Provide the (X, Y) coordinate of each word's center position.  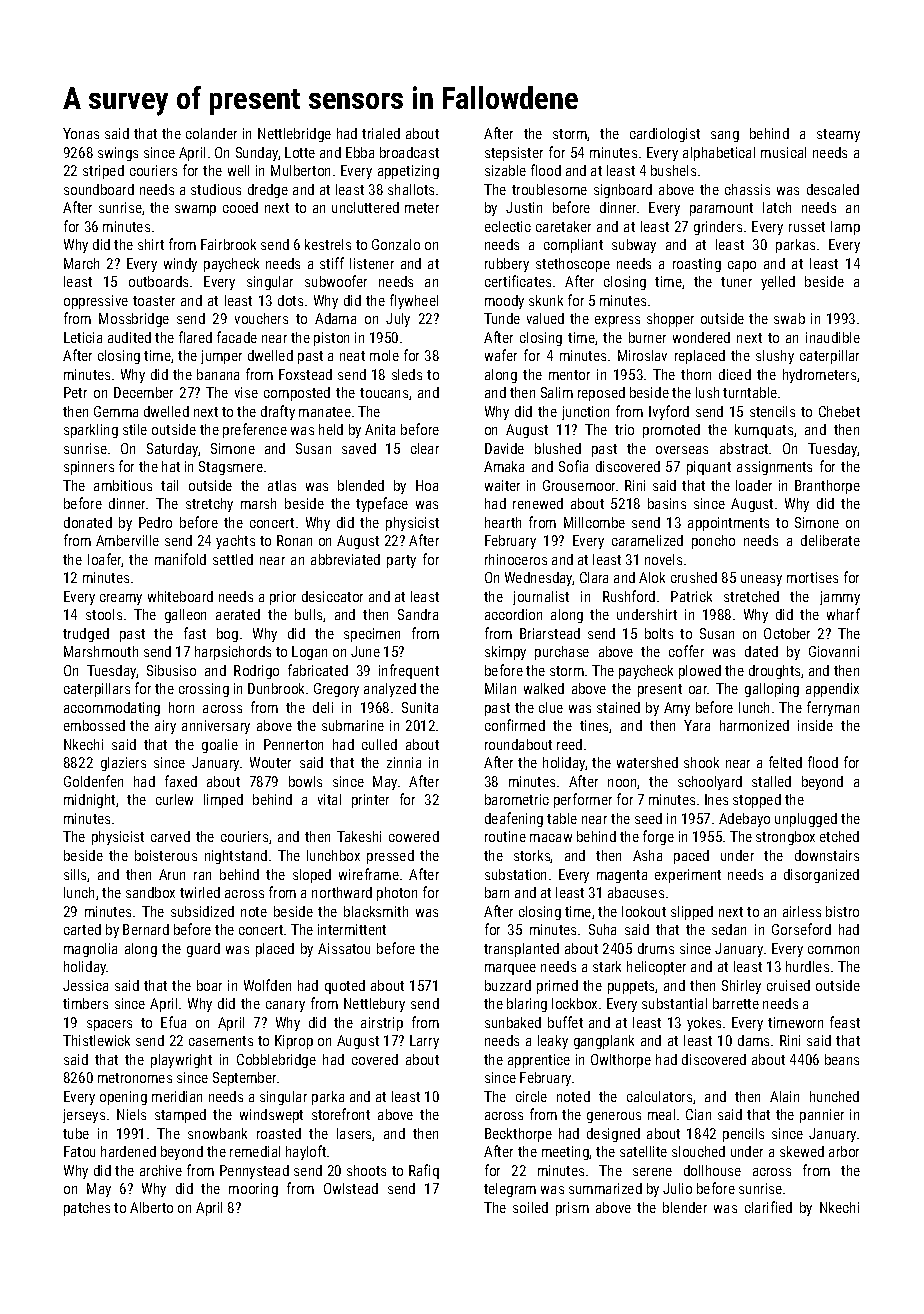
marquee (510, 969)
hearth (503, 522)
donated (88, 522)
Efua (173, 1022)
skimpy (505, 653)
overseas (682, 450)
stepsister (514, 154)
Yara (697, 725)
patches (87, 1209)
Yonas (81, 133)
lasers (355, 1134)
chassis (747, 189)
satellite (643, 1151)
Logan (309, 653)
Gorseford (801, 929)
